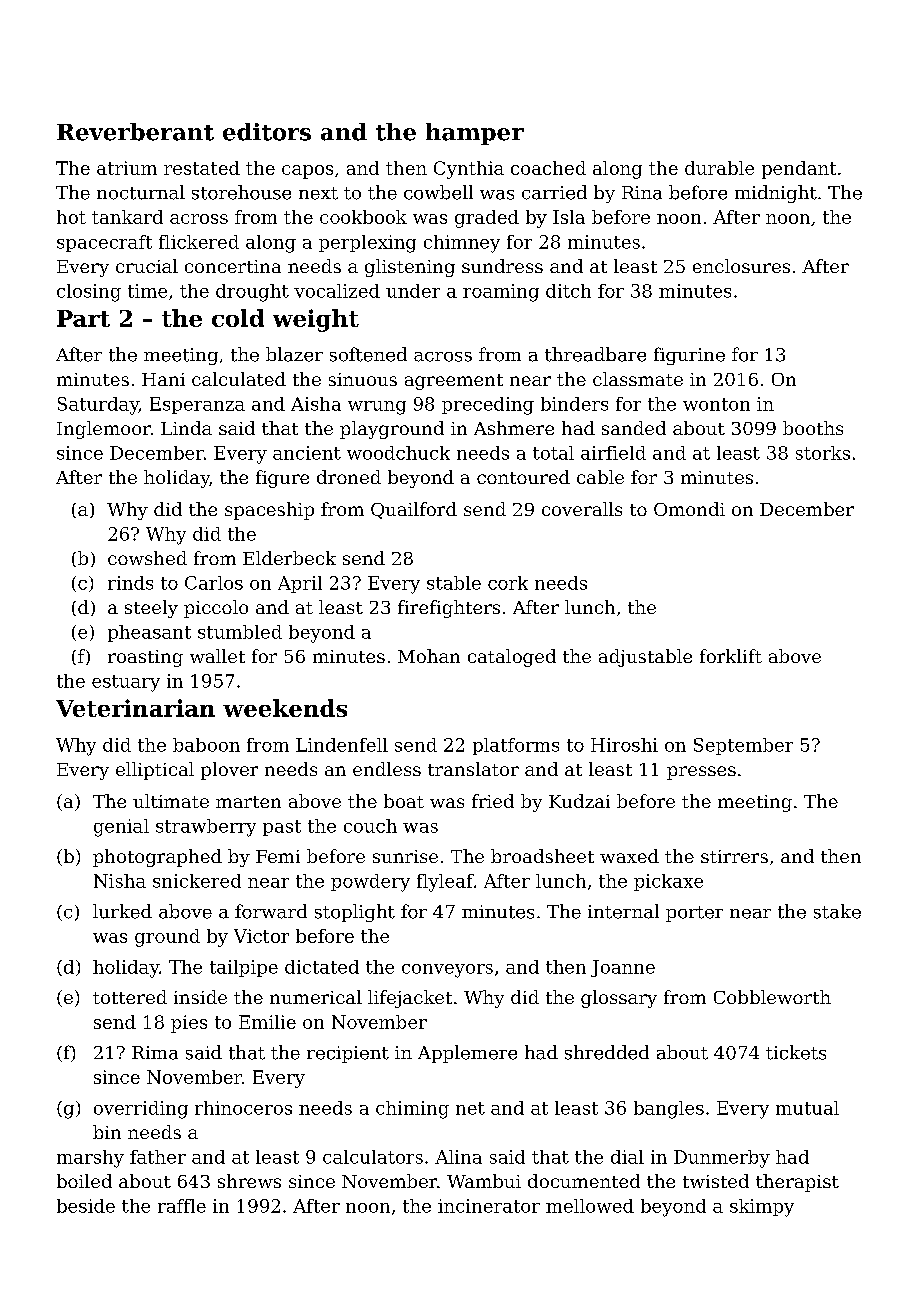  What do you see at coordinates (405, 856) in the page?
I see `sunrise` at bounding box center [405, 856].
